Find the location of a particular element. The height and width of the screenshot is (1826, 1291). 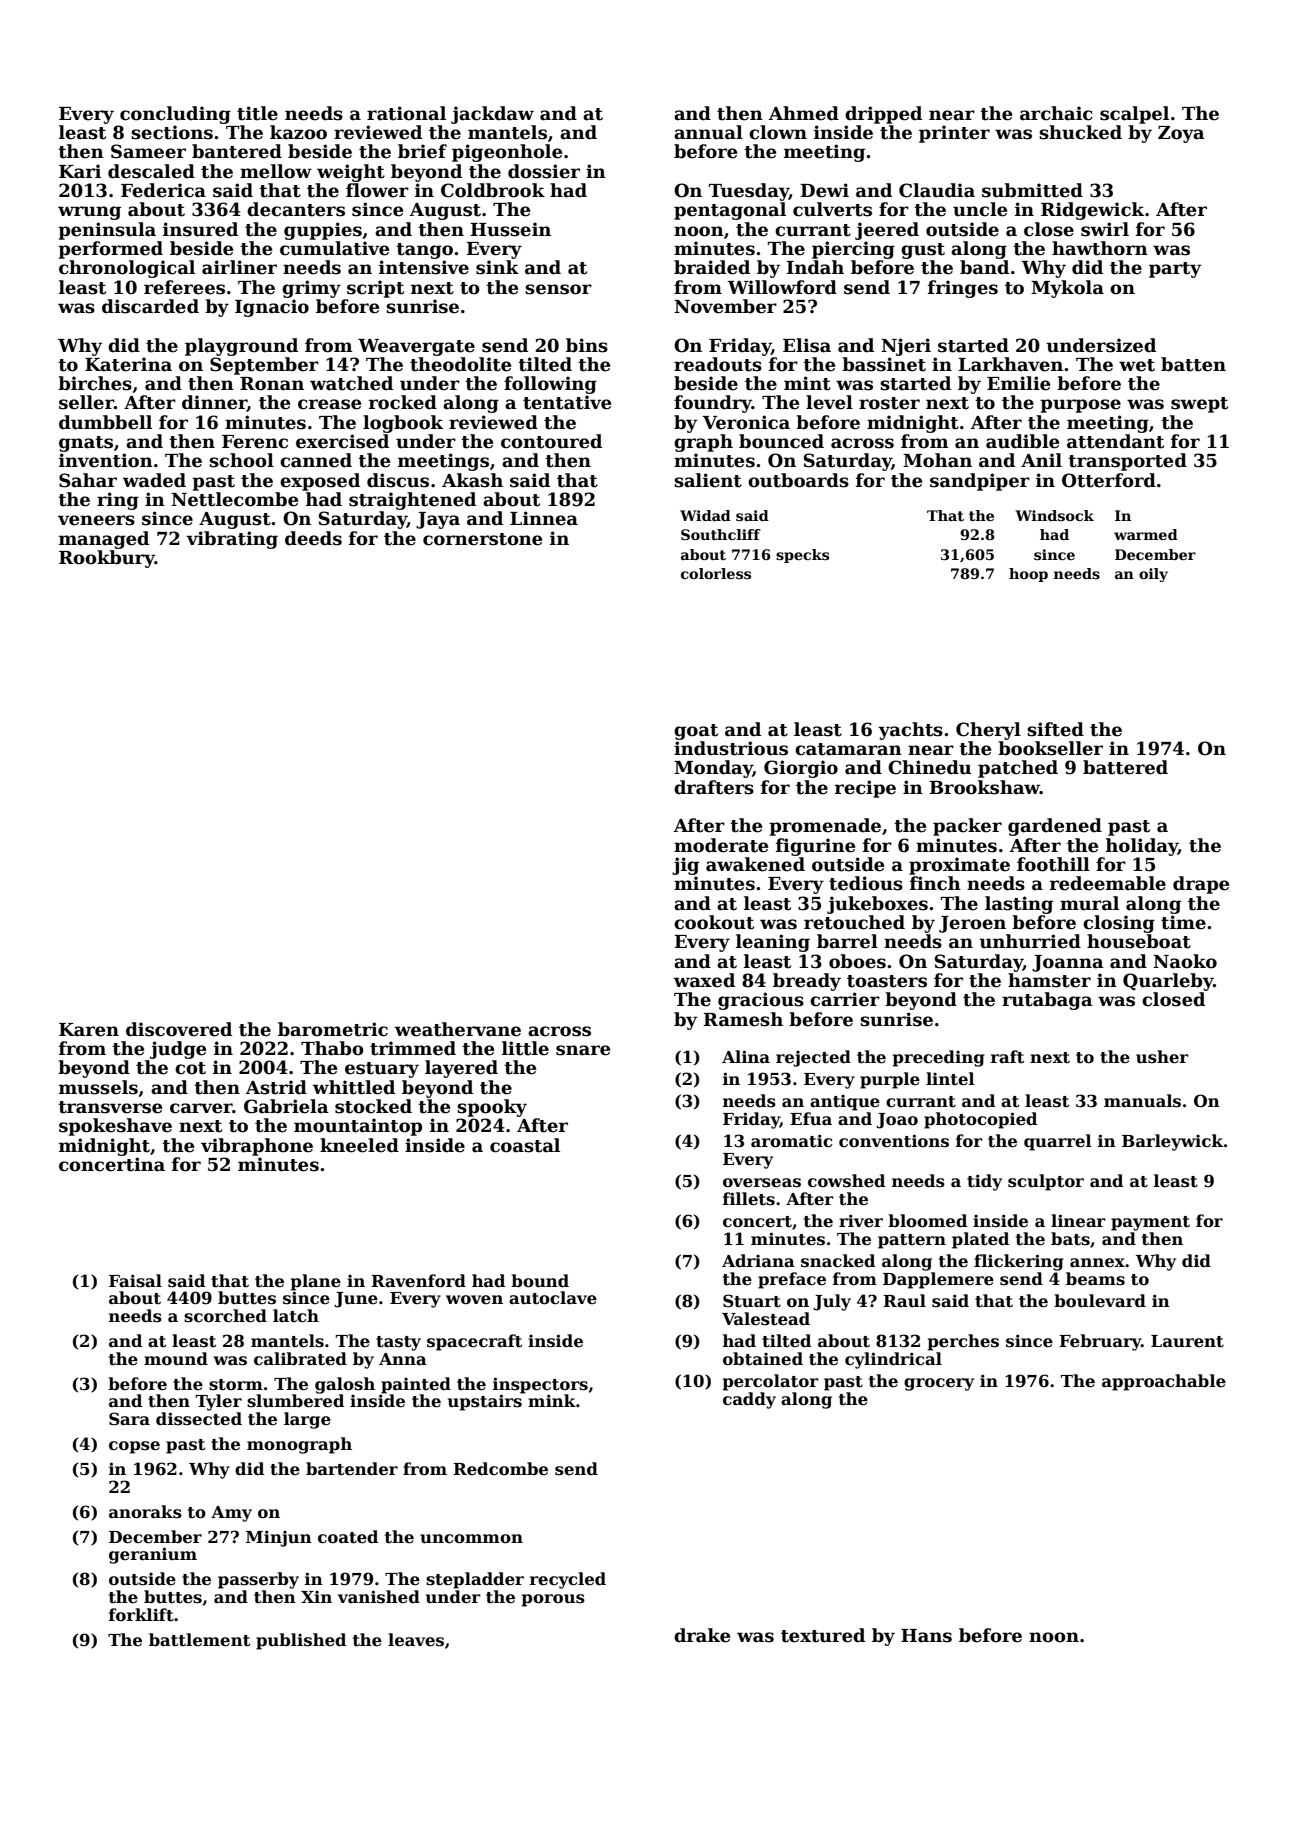

awakened is located at coordinates (755, 864).
